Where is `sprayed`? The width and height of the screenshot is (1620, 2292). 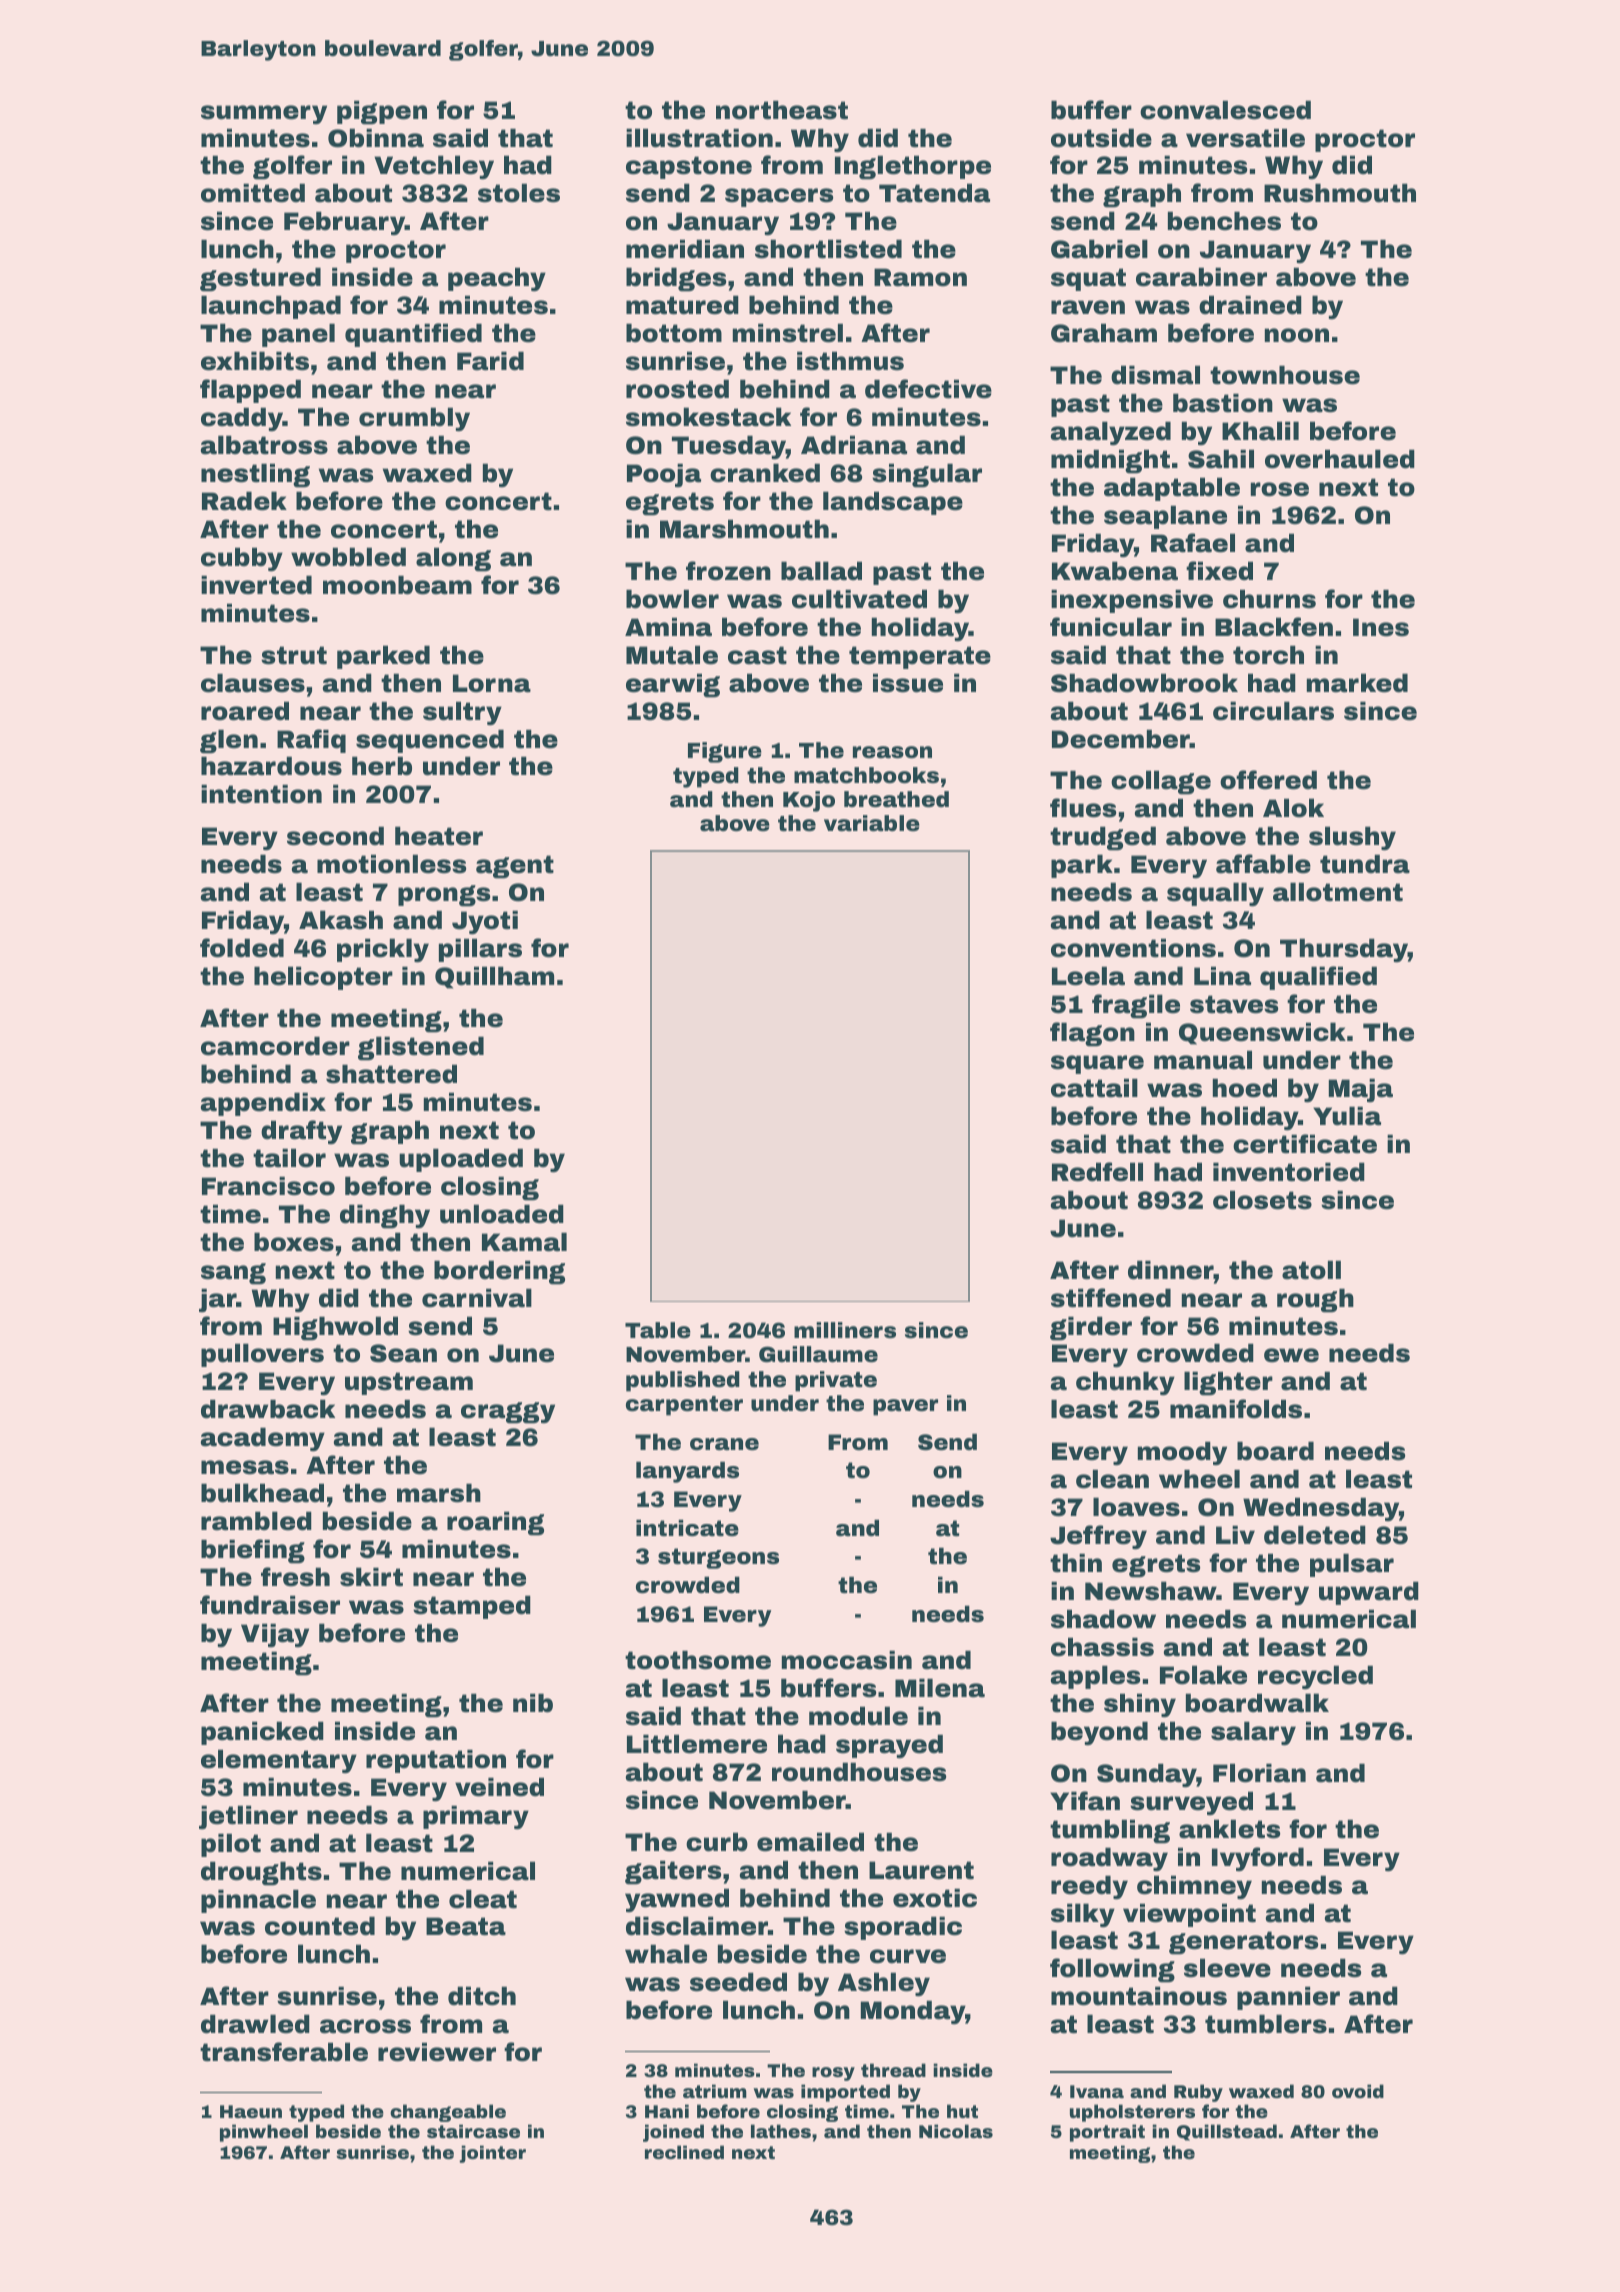
sprayed is located at coordinates (889, 1746).
